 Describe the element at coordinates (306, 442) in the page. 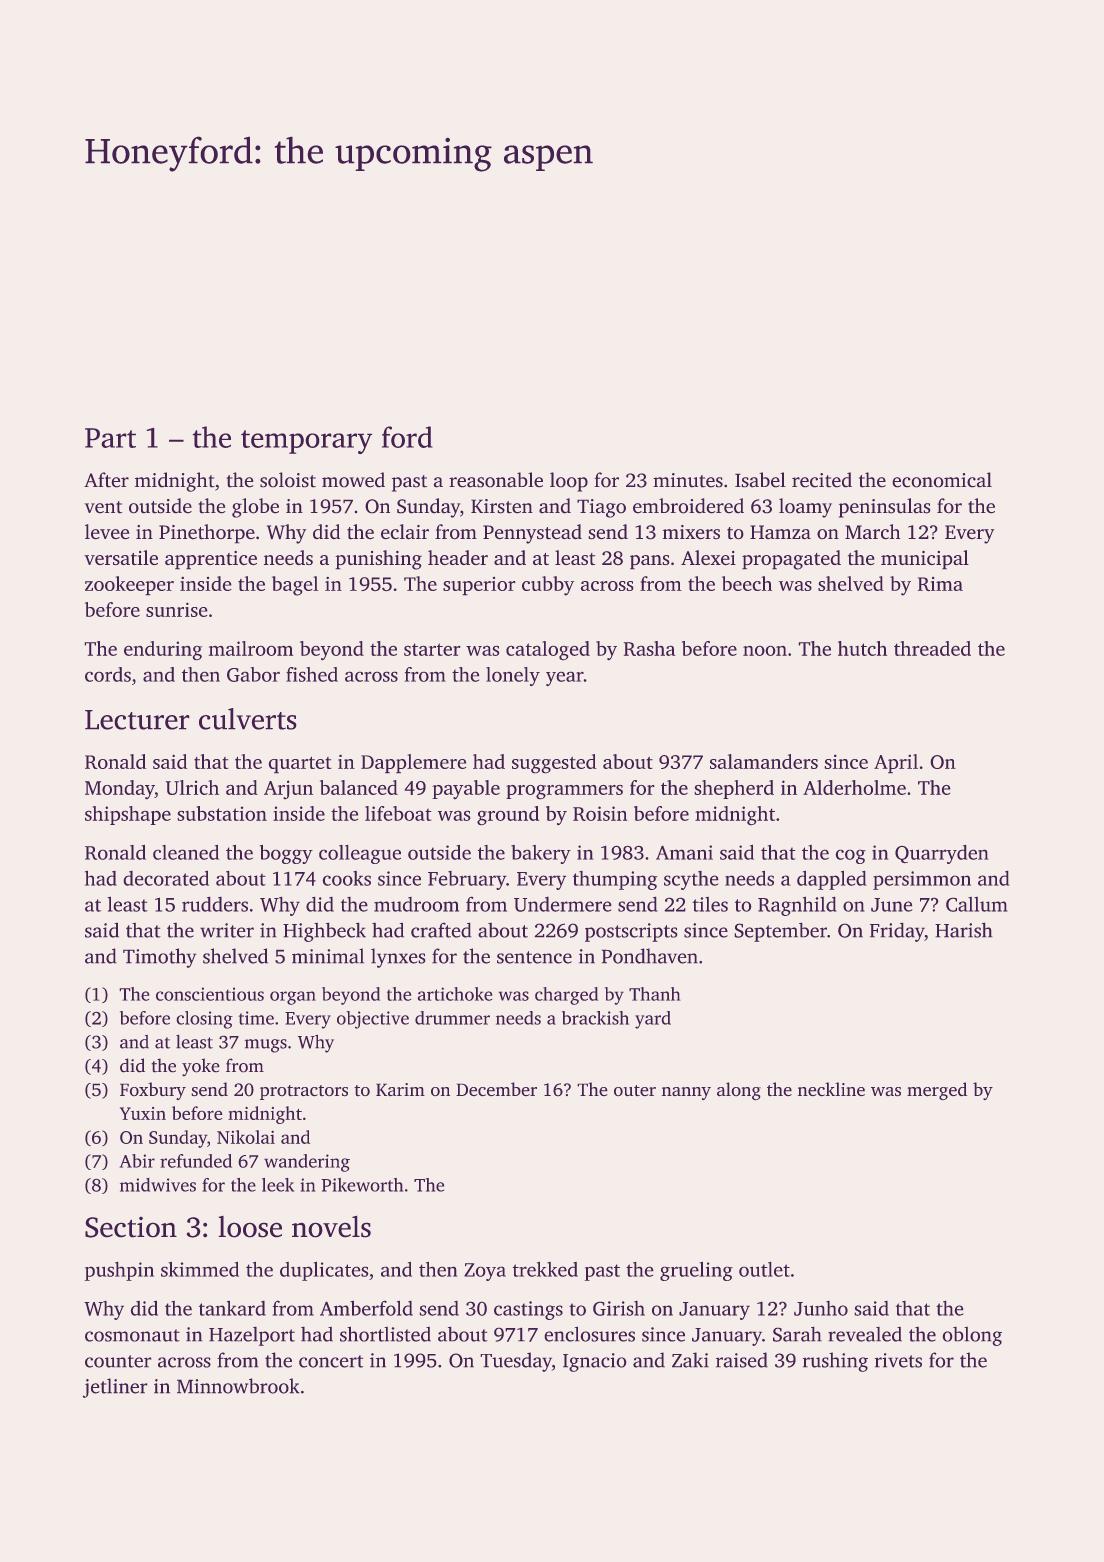

I see `temporary` at that location.
